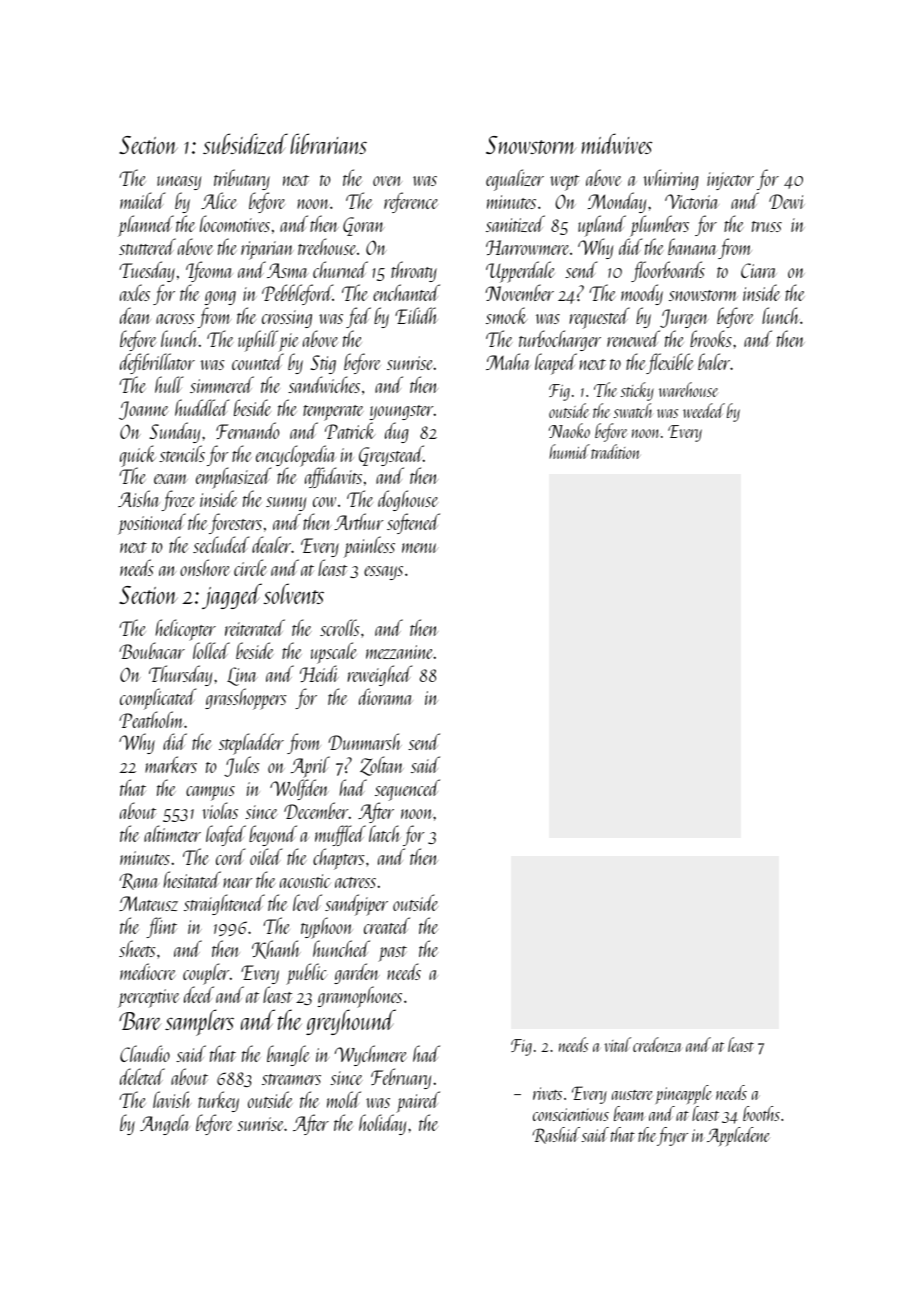  Describe the element at coordinates (420, 548) in the document. I see `menu` at that location.
